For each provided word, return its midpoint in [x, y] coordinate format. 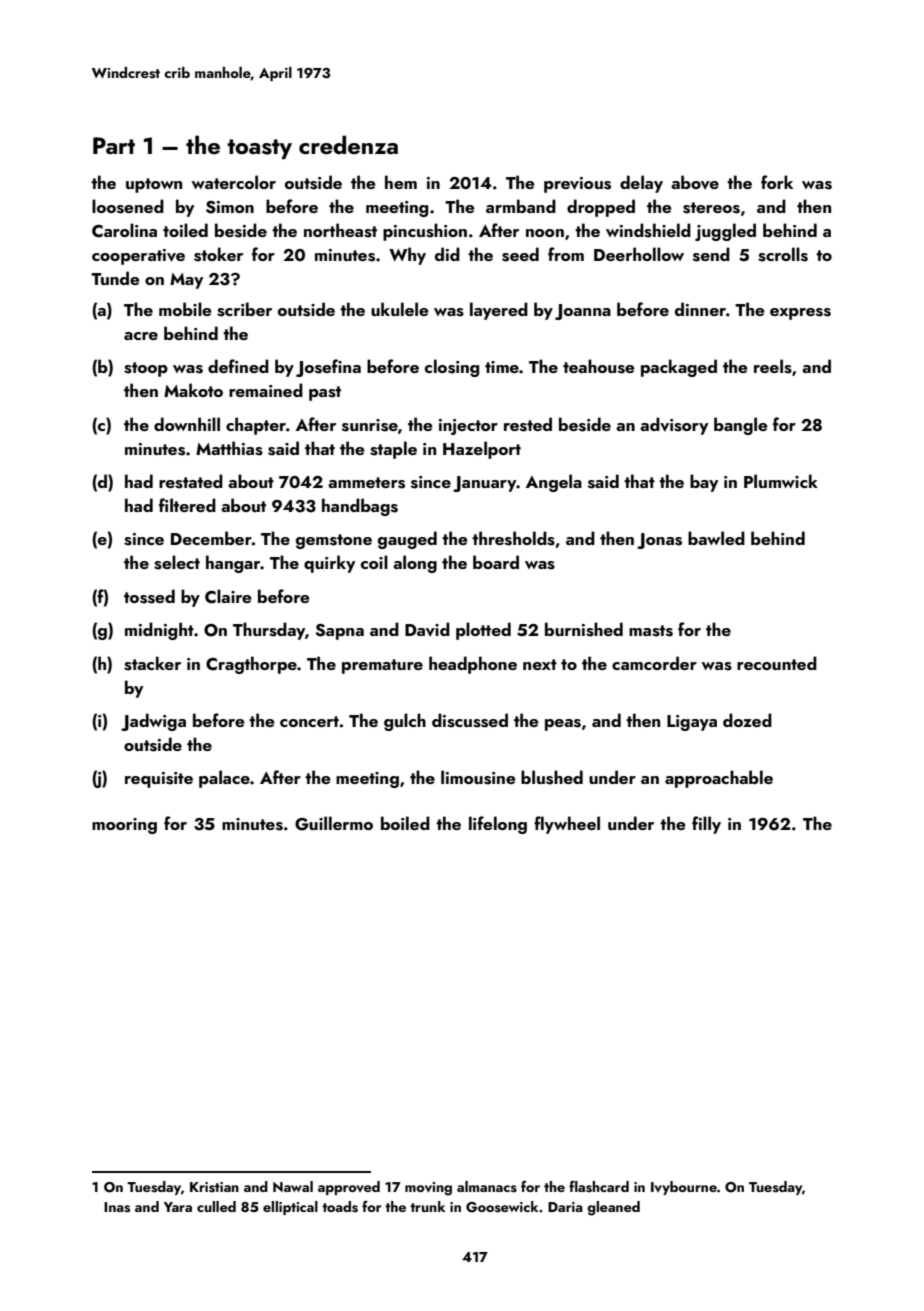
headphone [473, 665]
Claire [228, 596]
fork [777, 182]
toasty [259, 149]
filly [706, 825]
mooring [124, 826]
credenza [348, 144]
